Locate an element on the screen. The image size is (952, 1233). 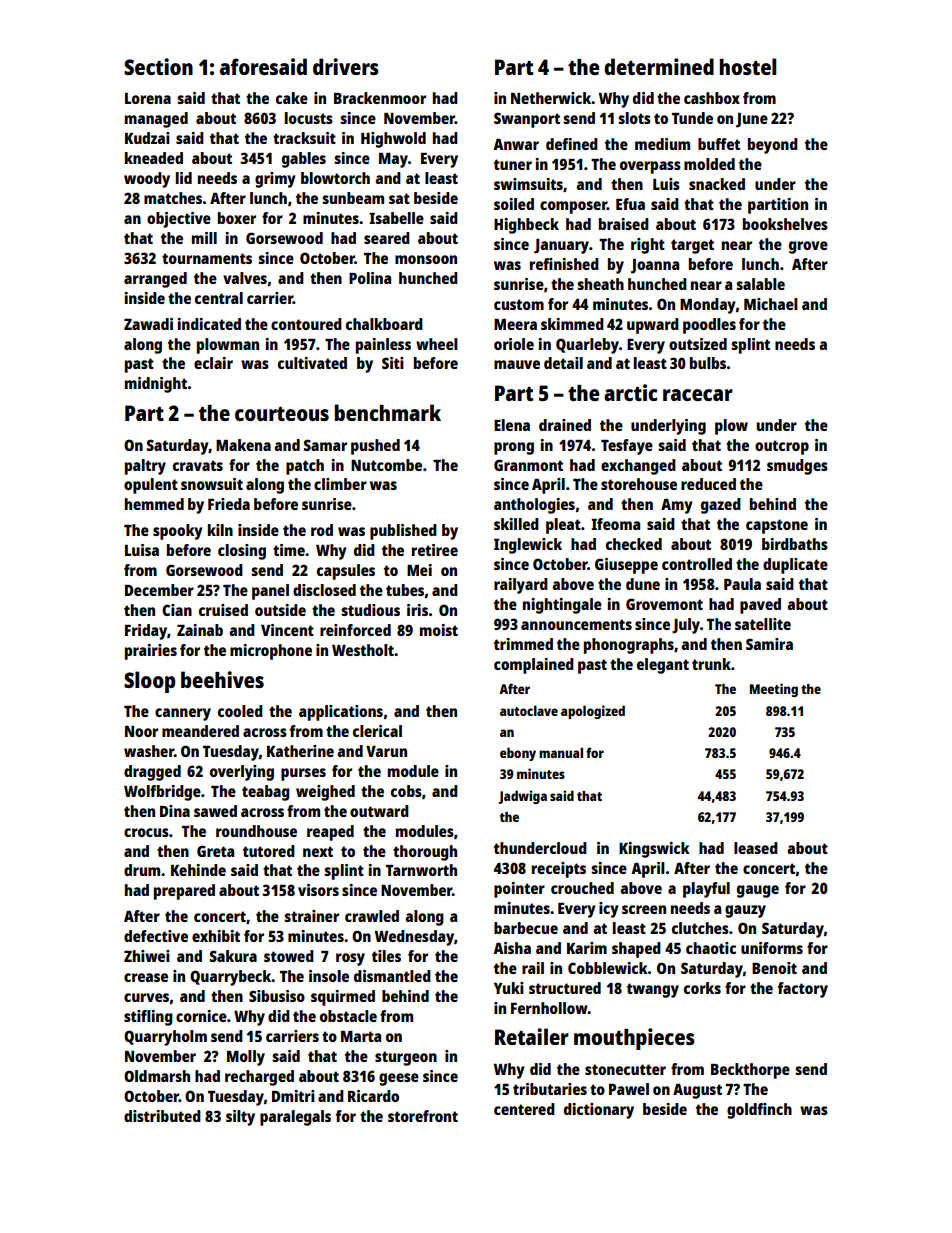
Sloop is located at coordinates (149, 682).
